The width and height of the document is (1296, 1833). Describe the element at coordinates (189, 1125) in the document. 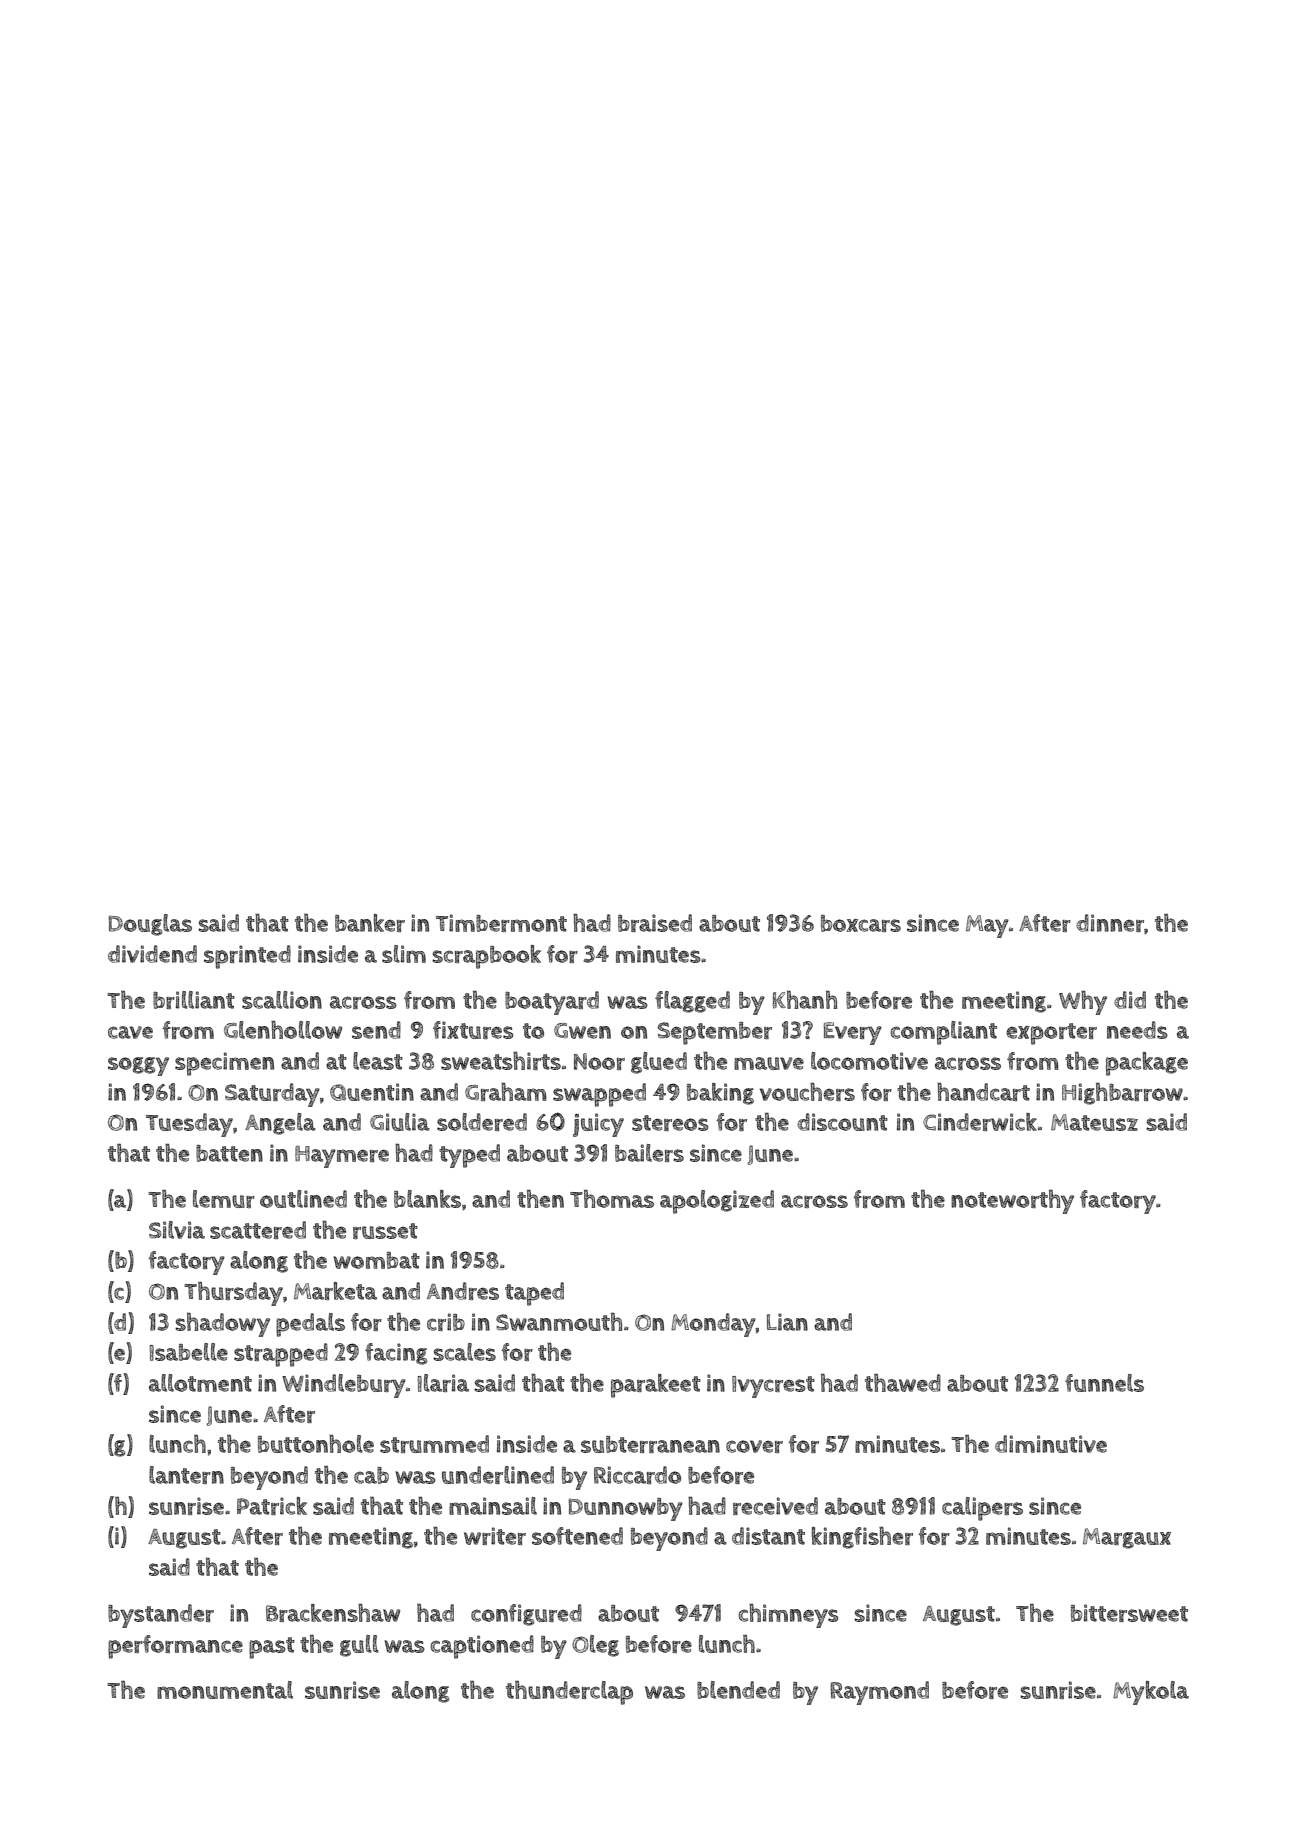

I see `Tuesday` at that location.
